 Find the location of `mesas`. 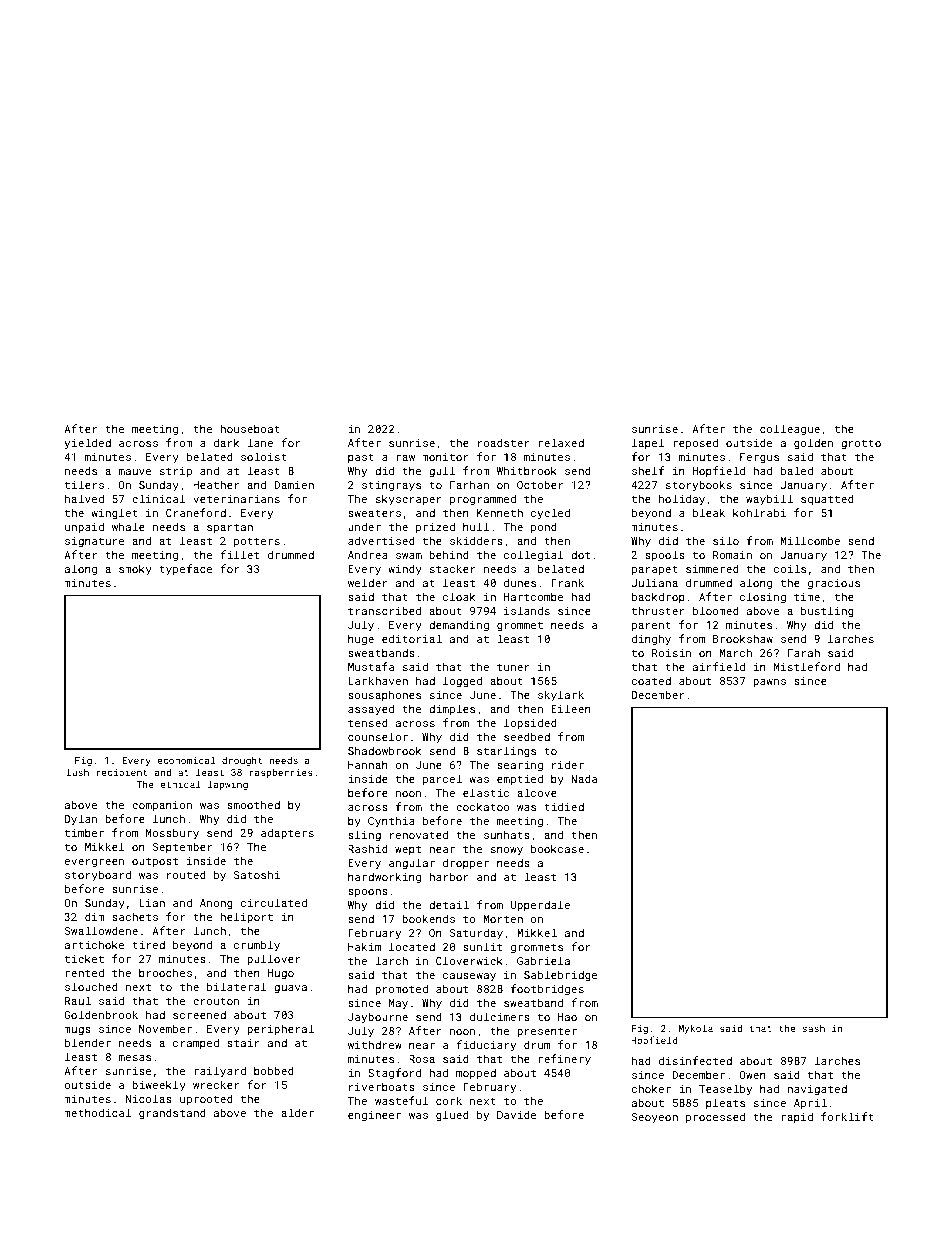

mesas is located at coordinates (135, 1058).
